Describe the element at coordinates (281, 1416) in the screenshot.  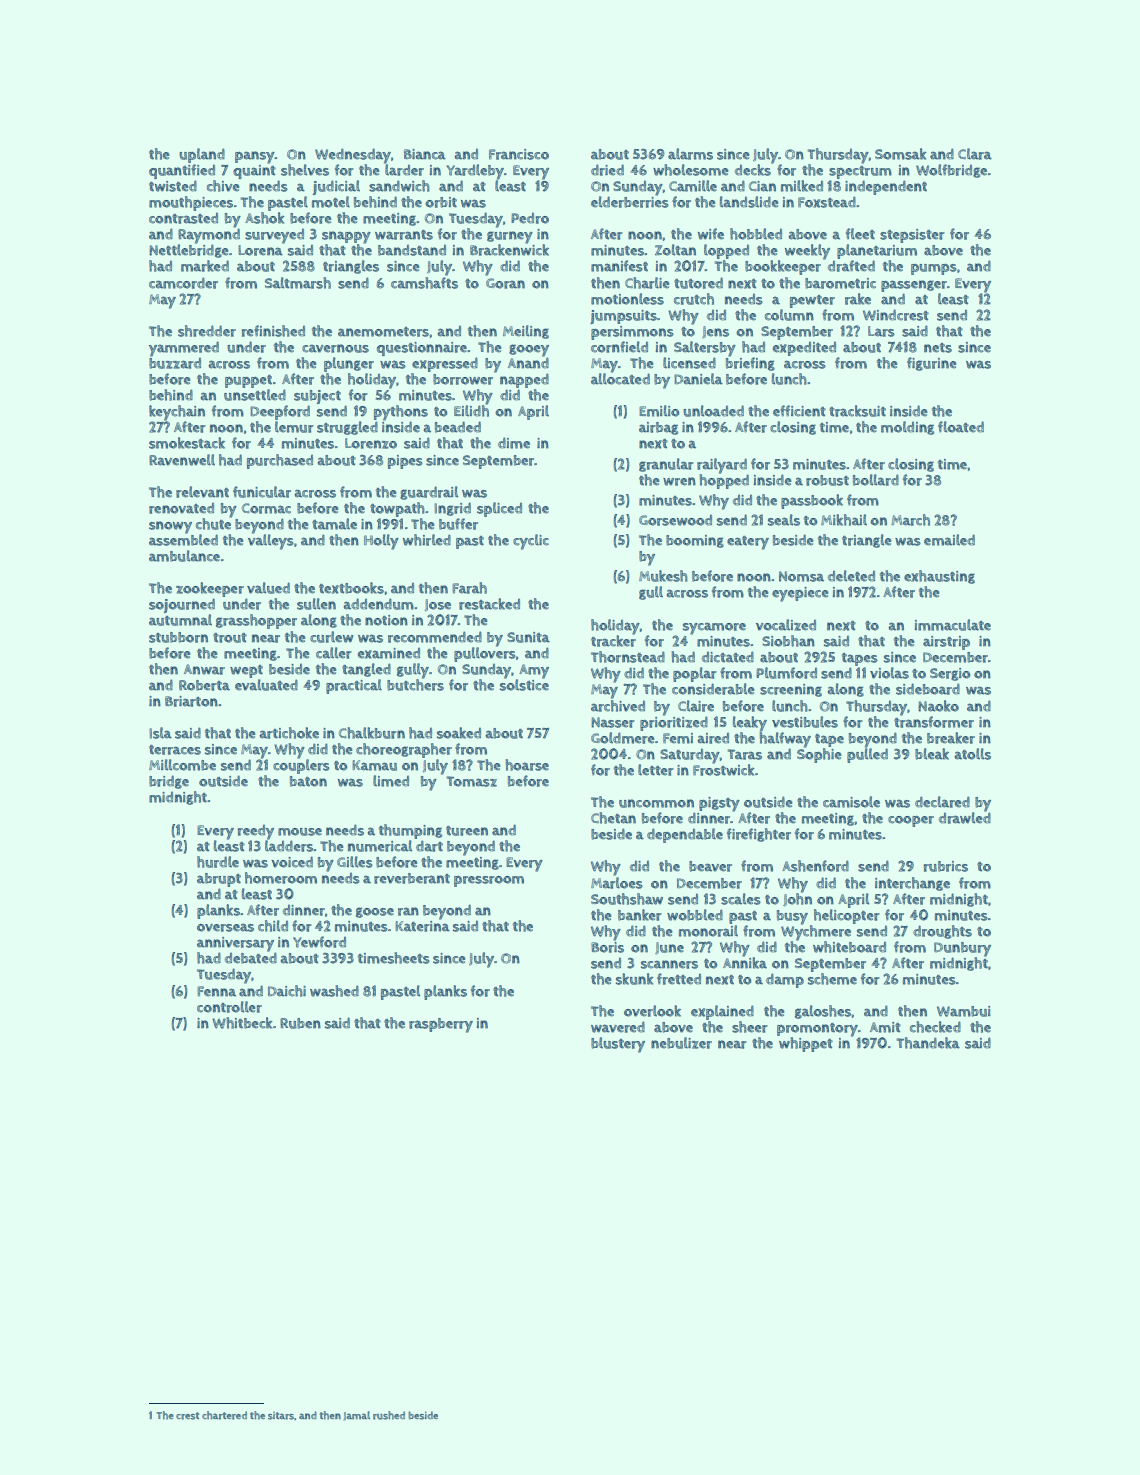
I see `sitars` at that location.
